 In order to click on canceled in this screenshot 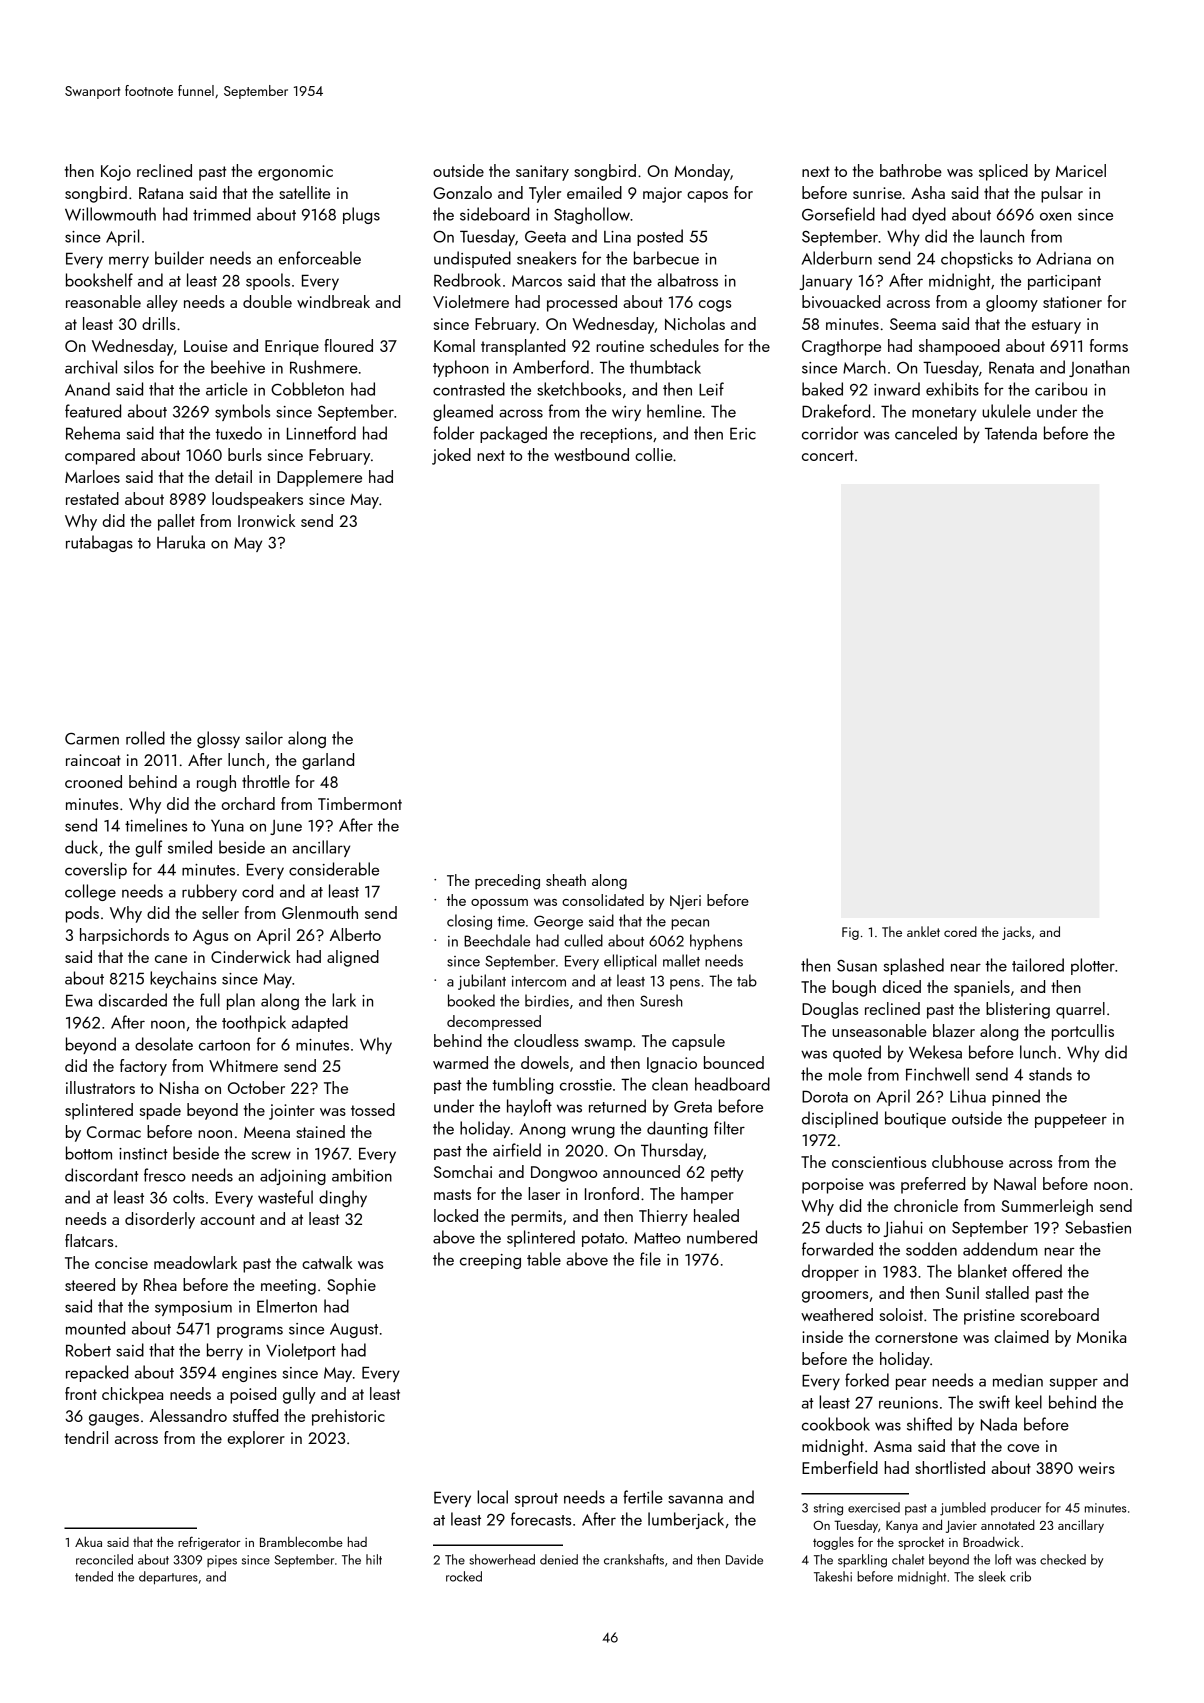, I will do `click(926, 433)`.
